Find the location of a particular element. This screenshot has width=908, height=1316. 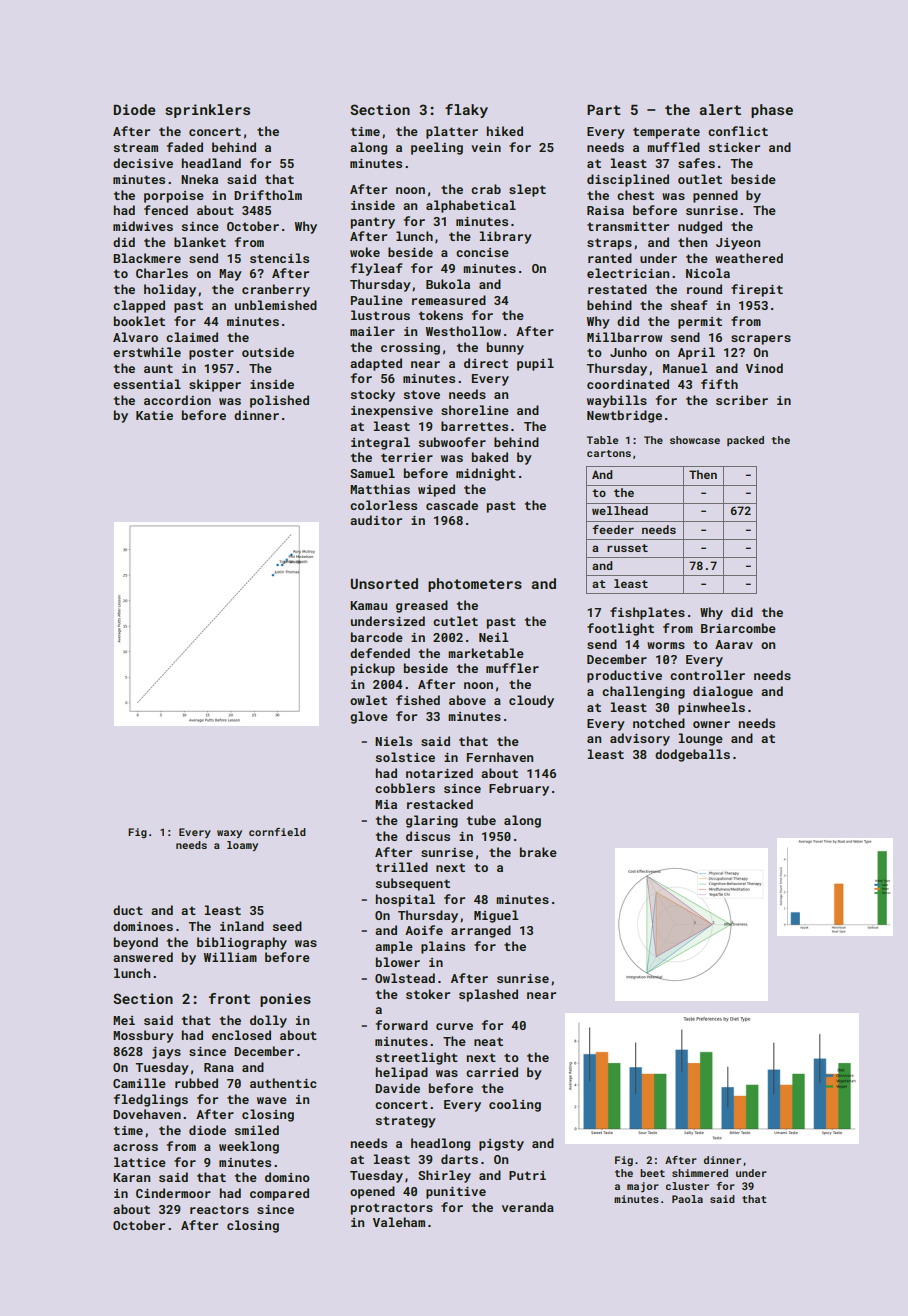

Cindermoor is located at coordinates (173, 1193).
